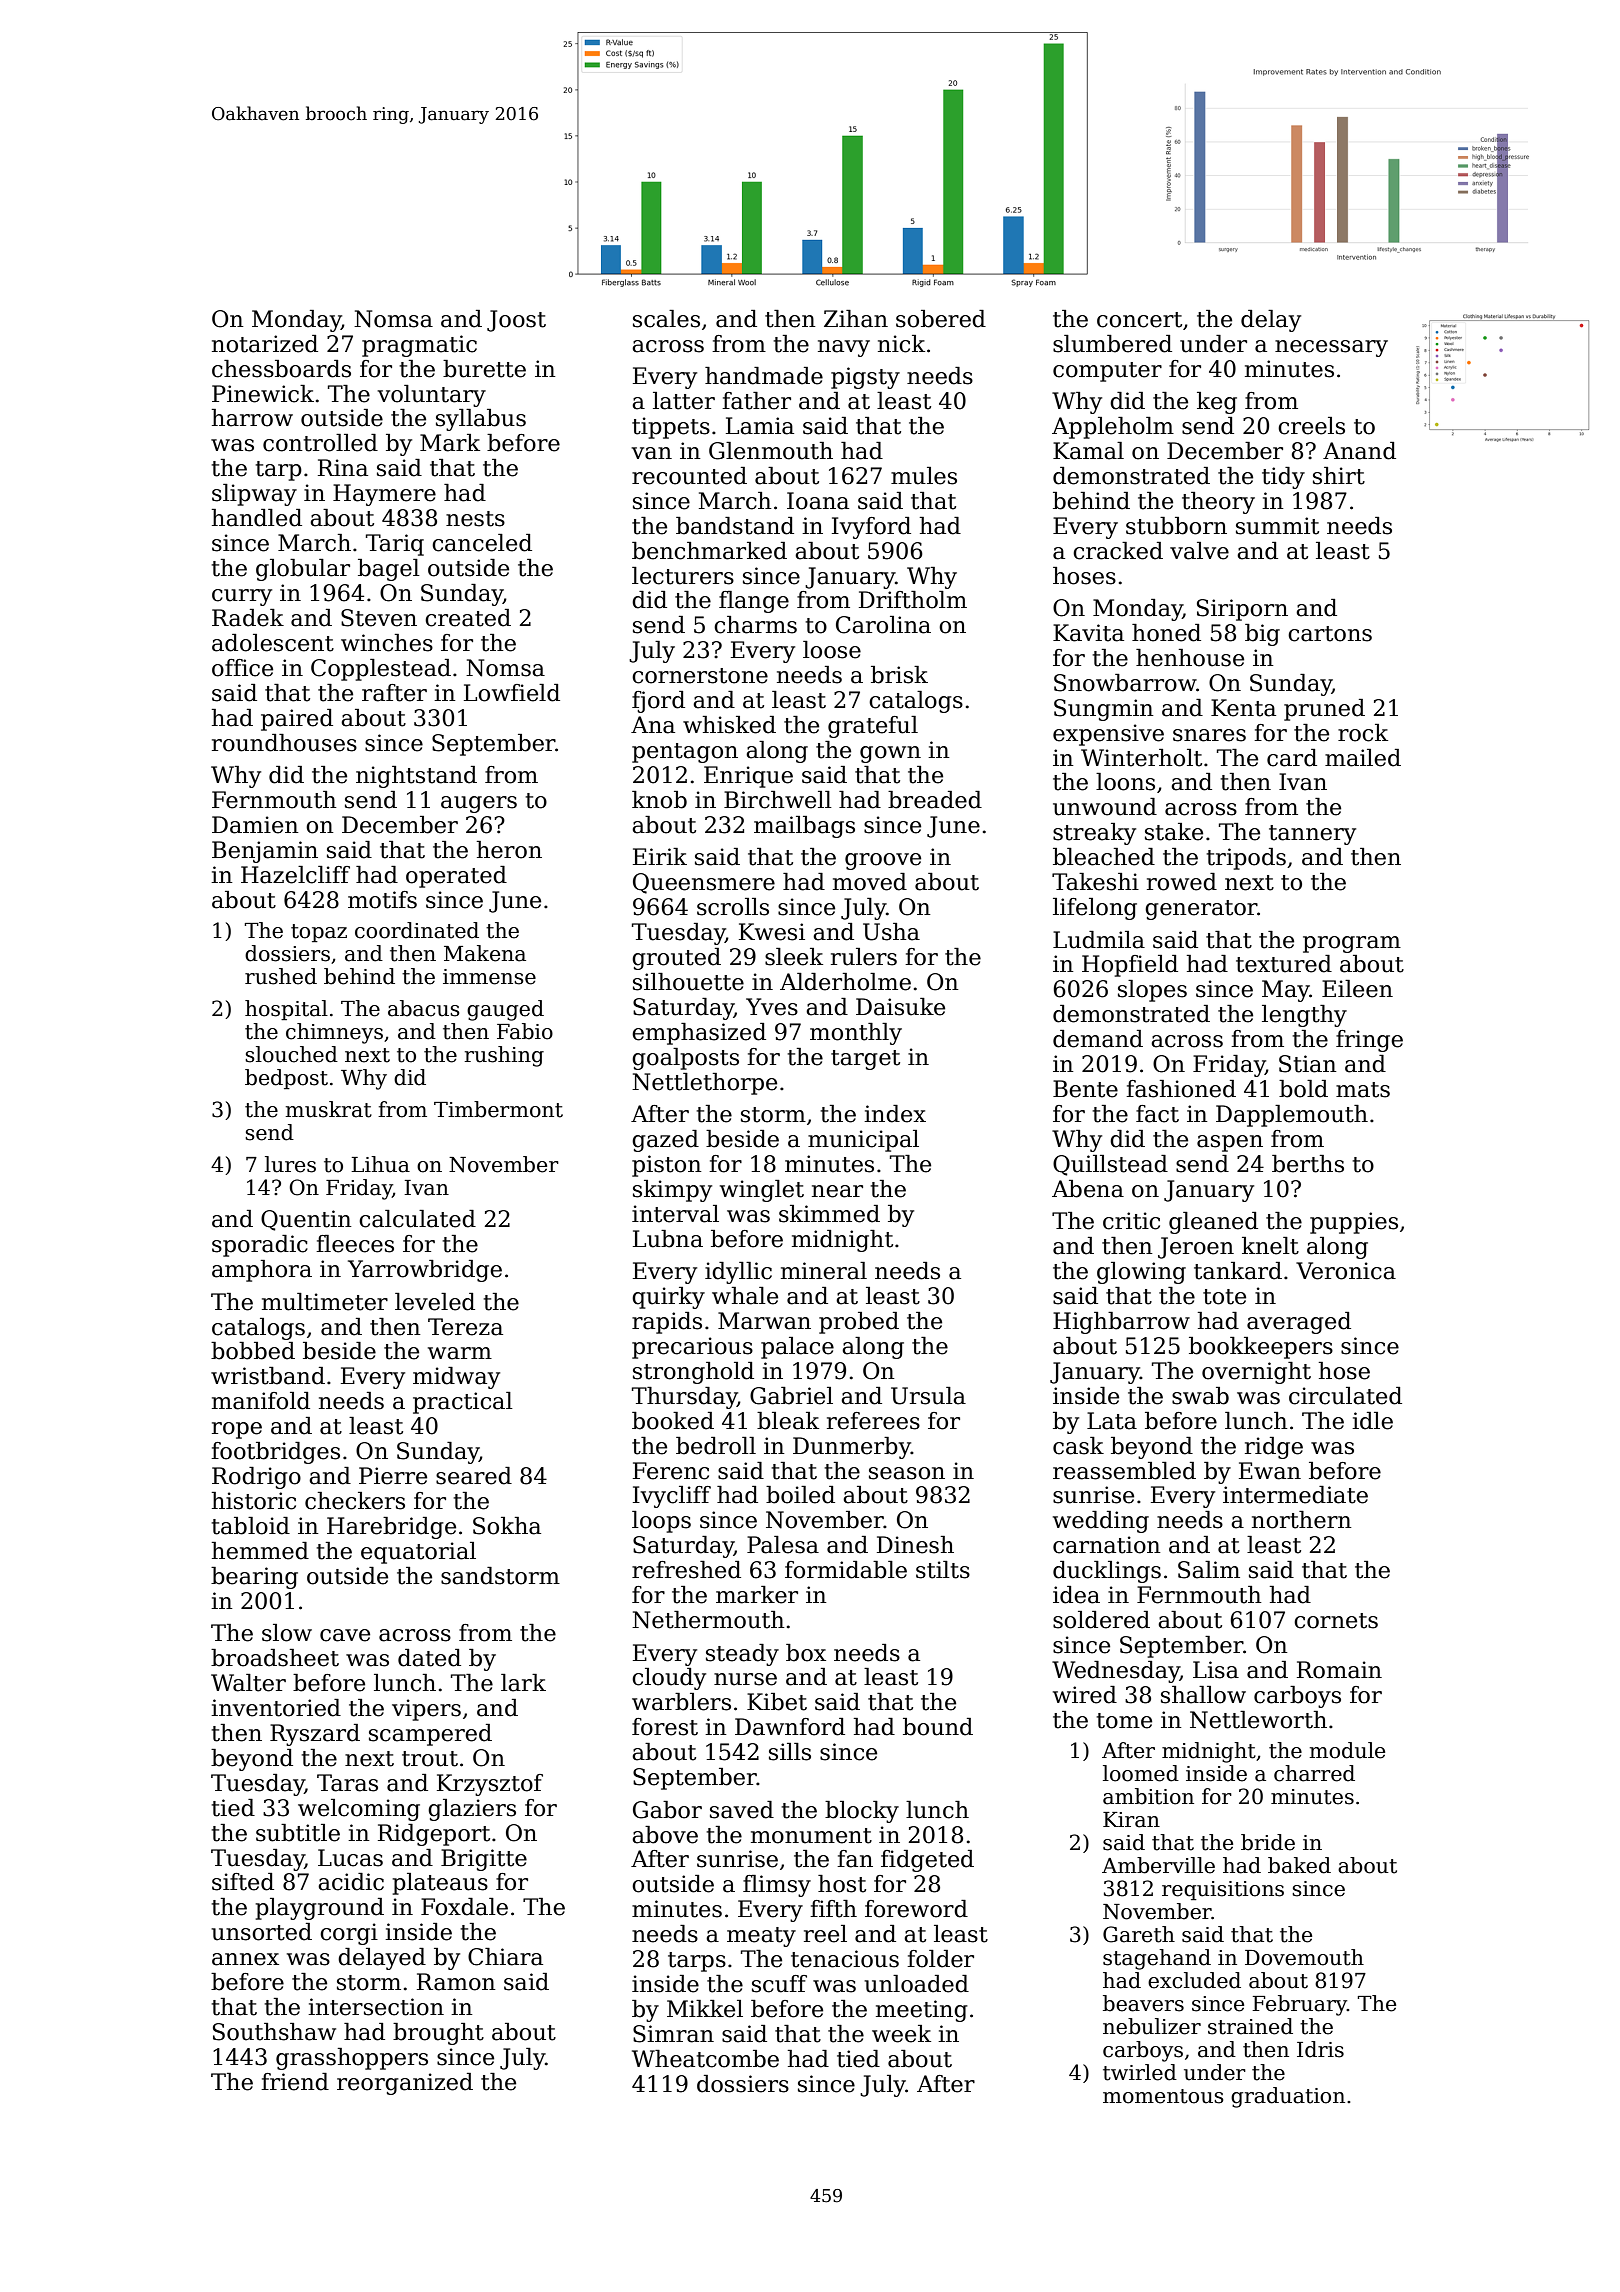 This screenshot has width=1620, height=2292. I want to click on folder, so click(940, 1959).
